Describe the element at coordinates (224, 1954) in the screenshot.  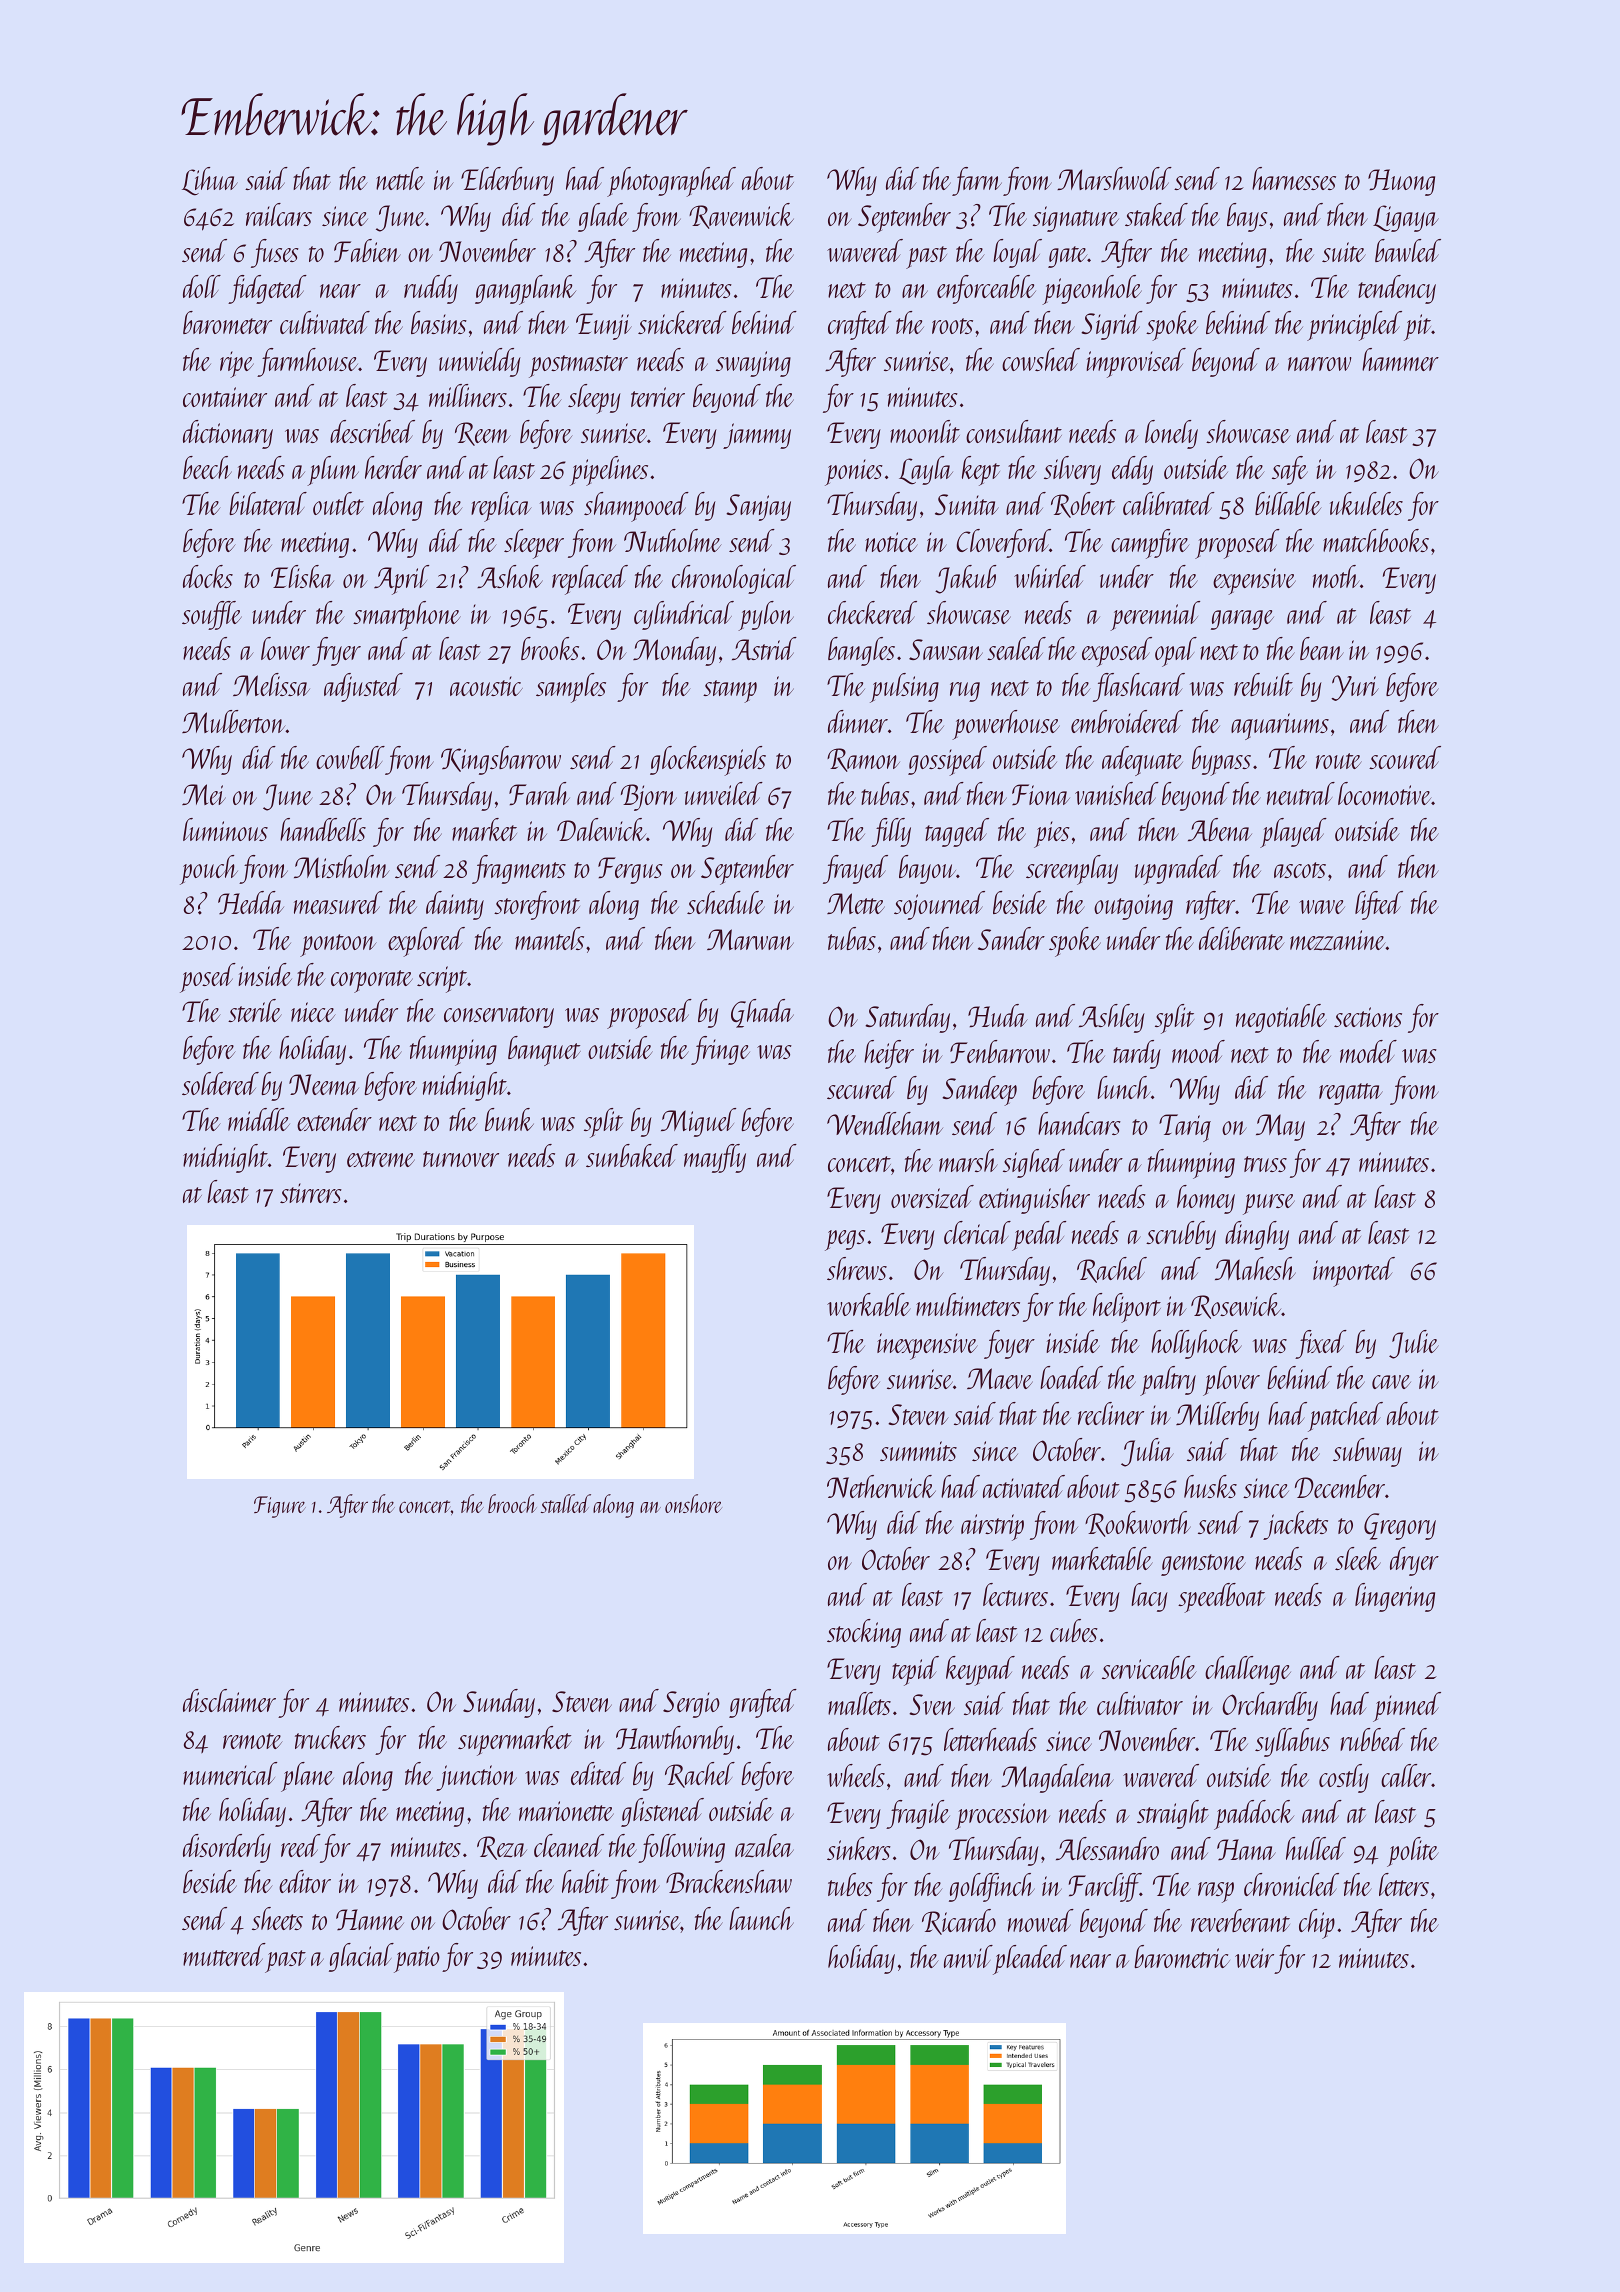
I see `muttered` at that location.
